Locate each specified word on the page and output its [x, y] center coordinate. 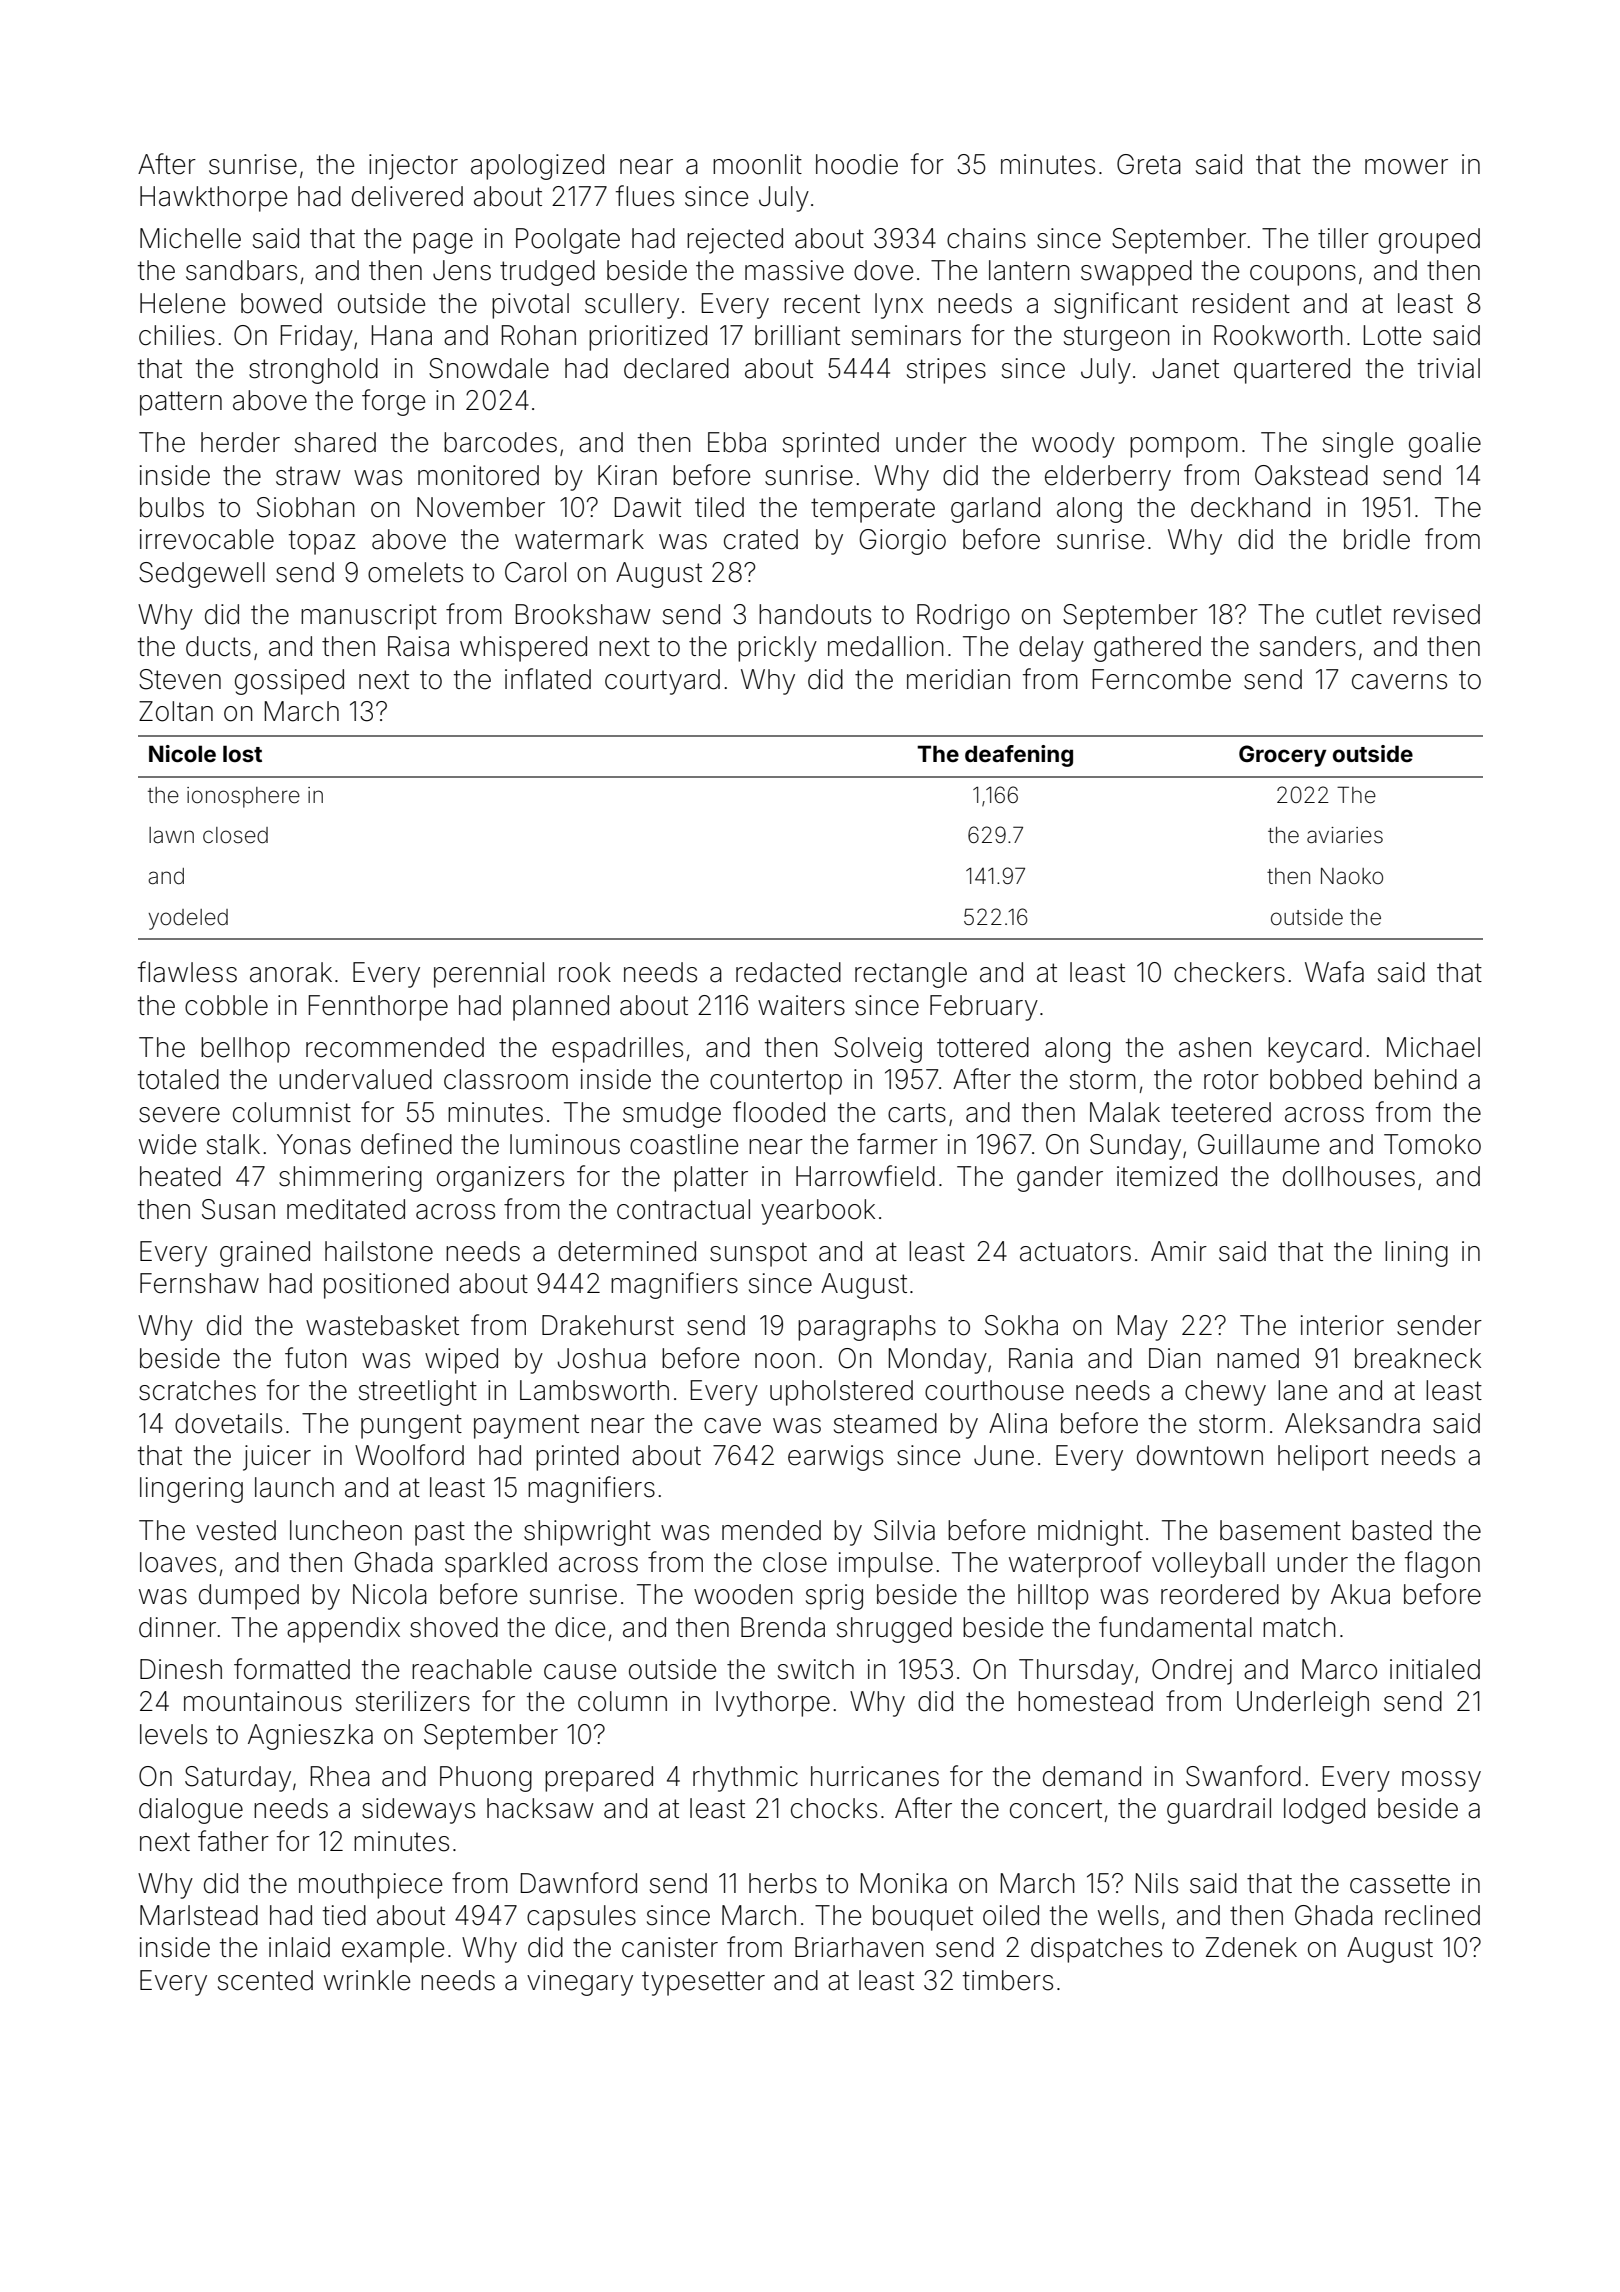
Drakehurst [608, 1325]
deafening [1019, 756]
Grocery [1283, 756]
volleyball [1208, 1565]
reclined [1432, 1915]
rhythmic [745, 1779]
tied [344, 1915]
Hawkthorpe [213, 199]
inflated [548, 679]
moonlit [757, 164]
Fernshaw [199, 1283]
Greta [1149, 164]
